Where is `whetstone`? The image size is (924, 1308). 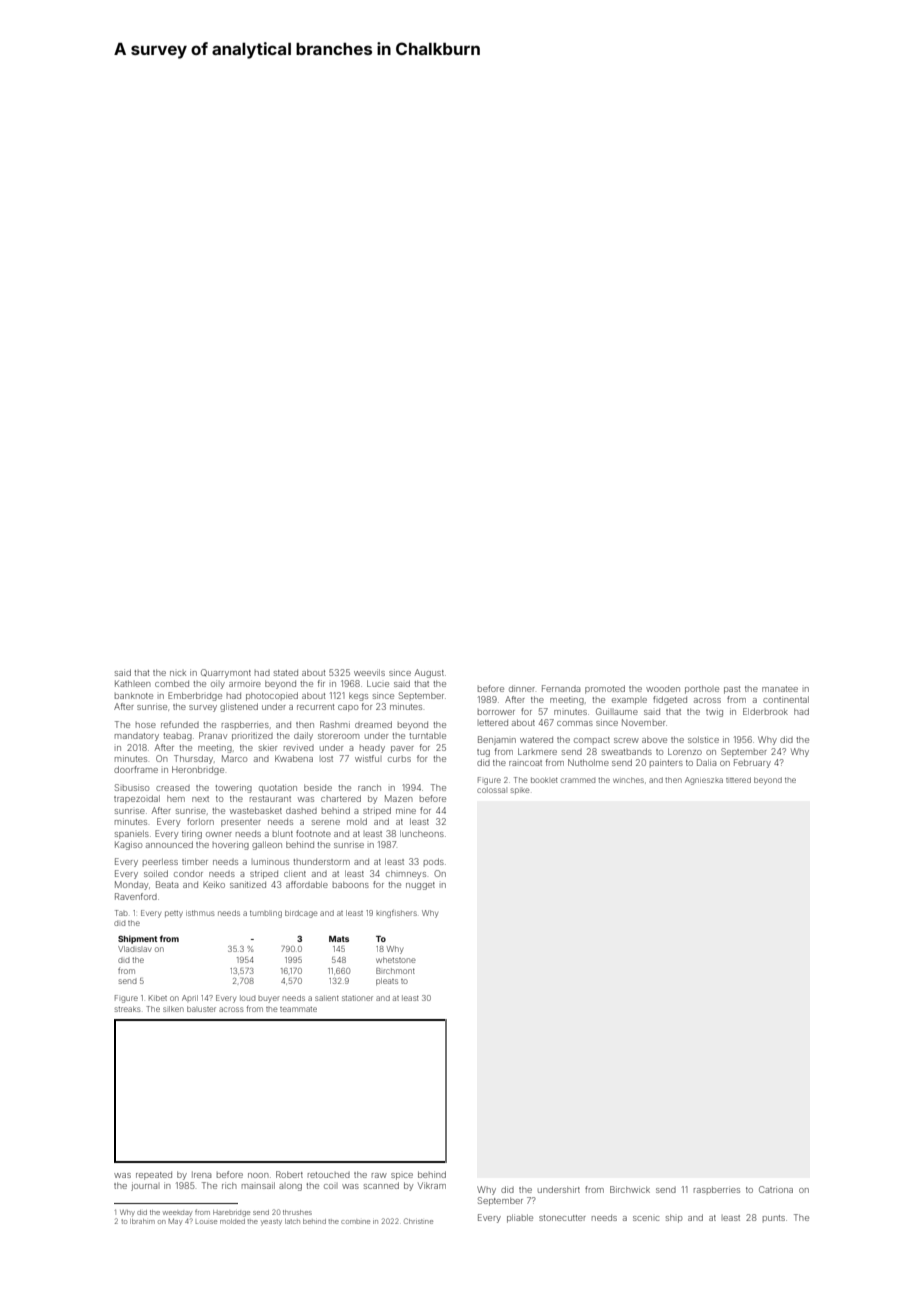 whetstone is located at coordinates (396, 960).
